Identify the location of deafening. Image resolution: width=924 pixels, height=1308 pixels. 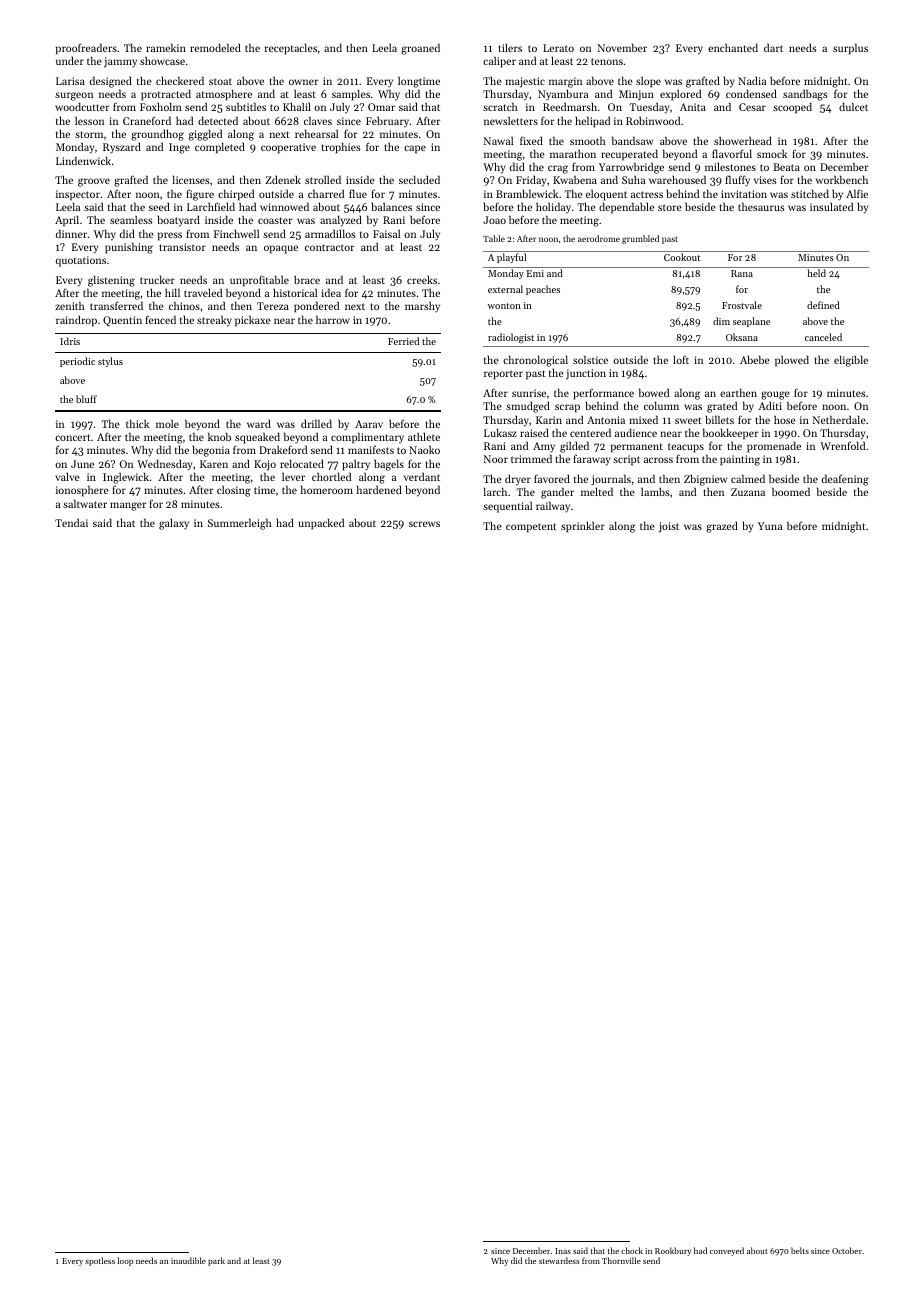
(845, 480).
